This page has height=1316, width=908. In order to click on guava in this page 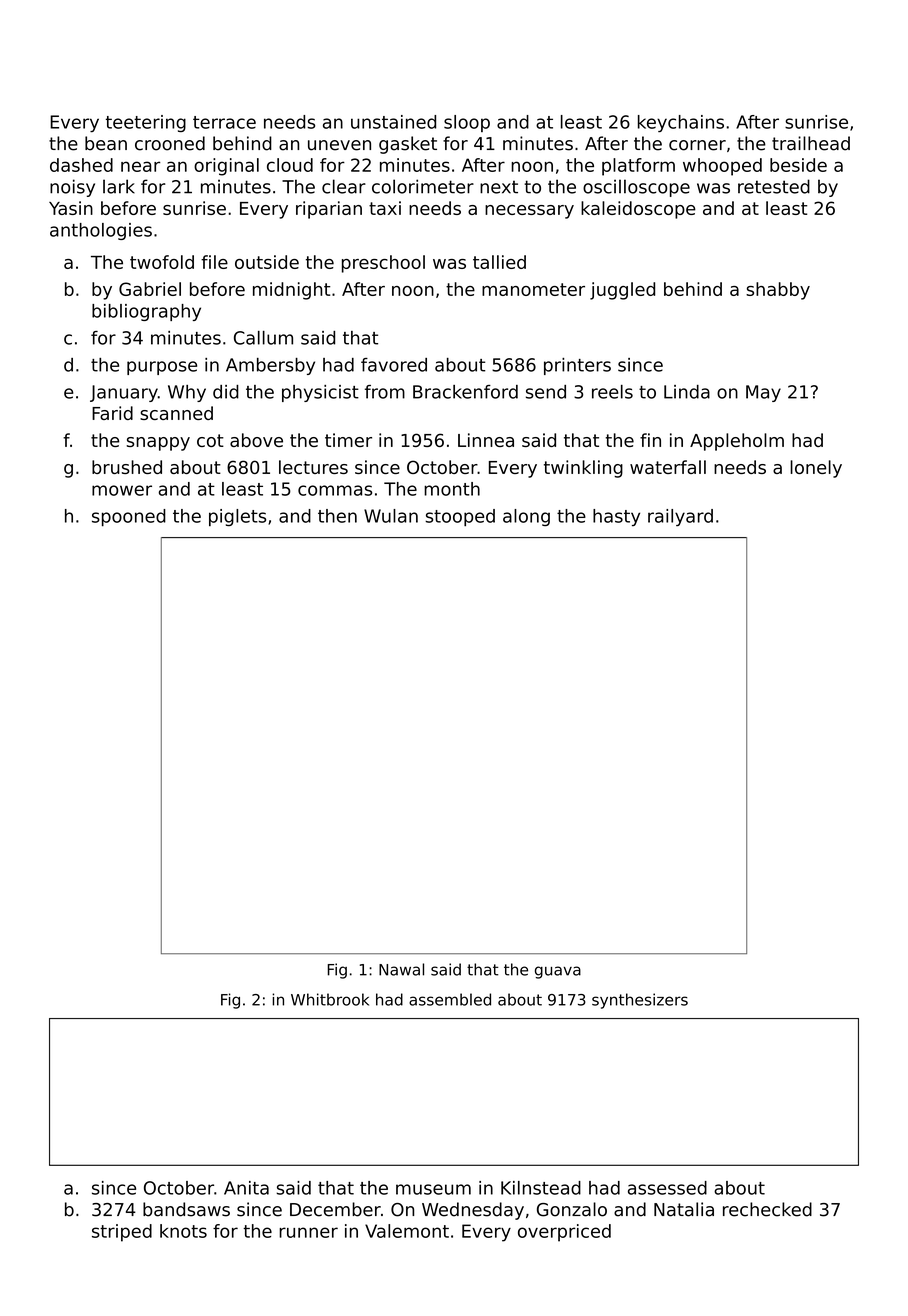, I will do `click(558, 972)`.
